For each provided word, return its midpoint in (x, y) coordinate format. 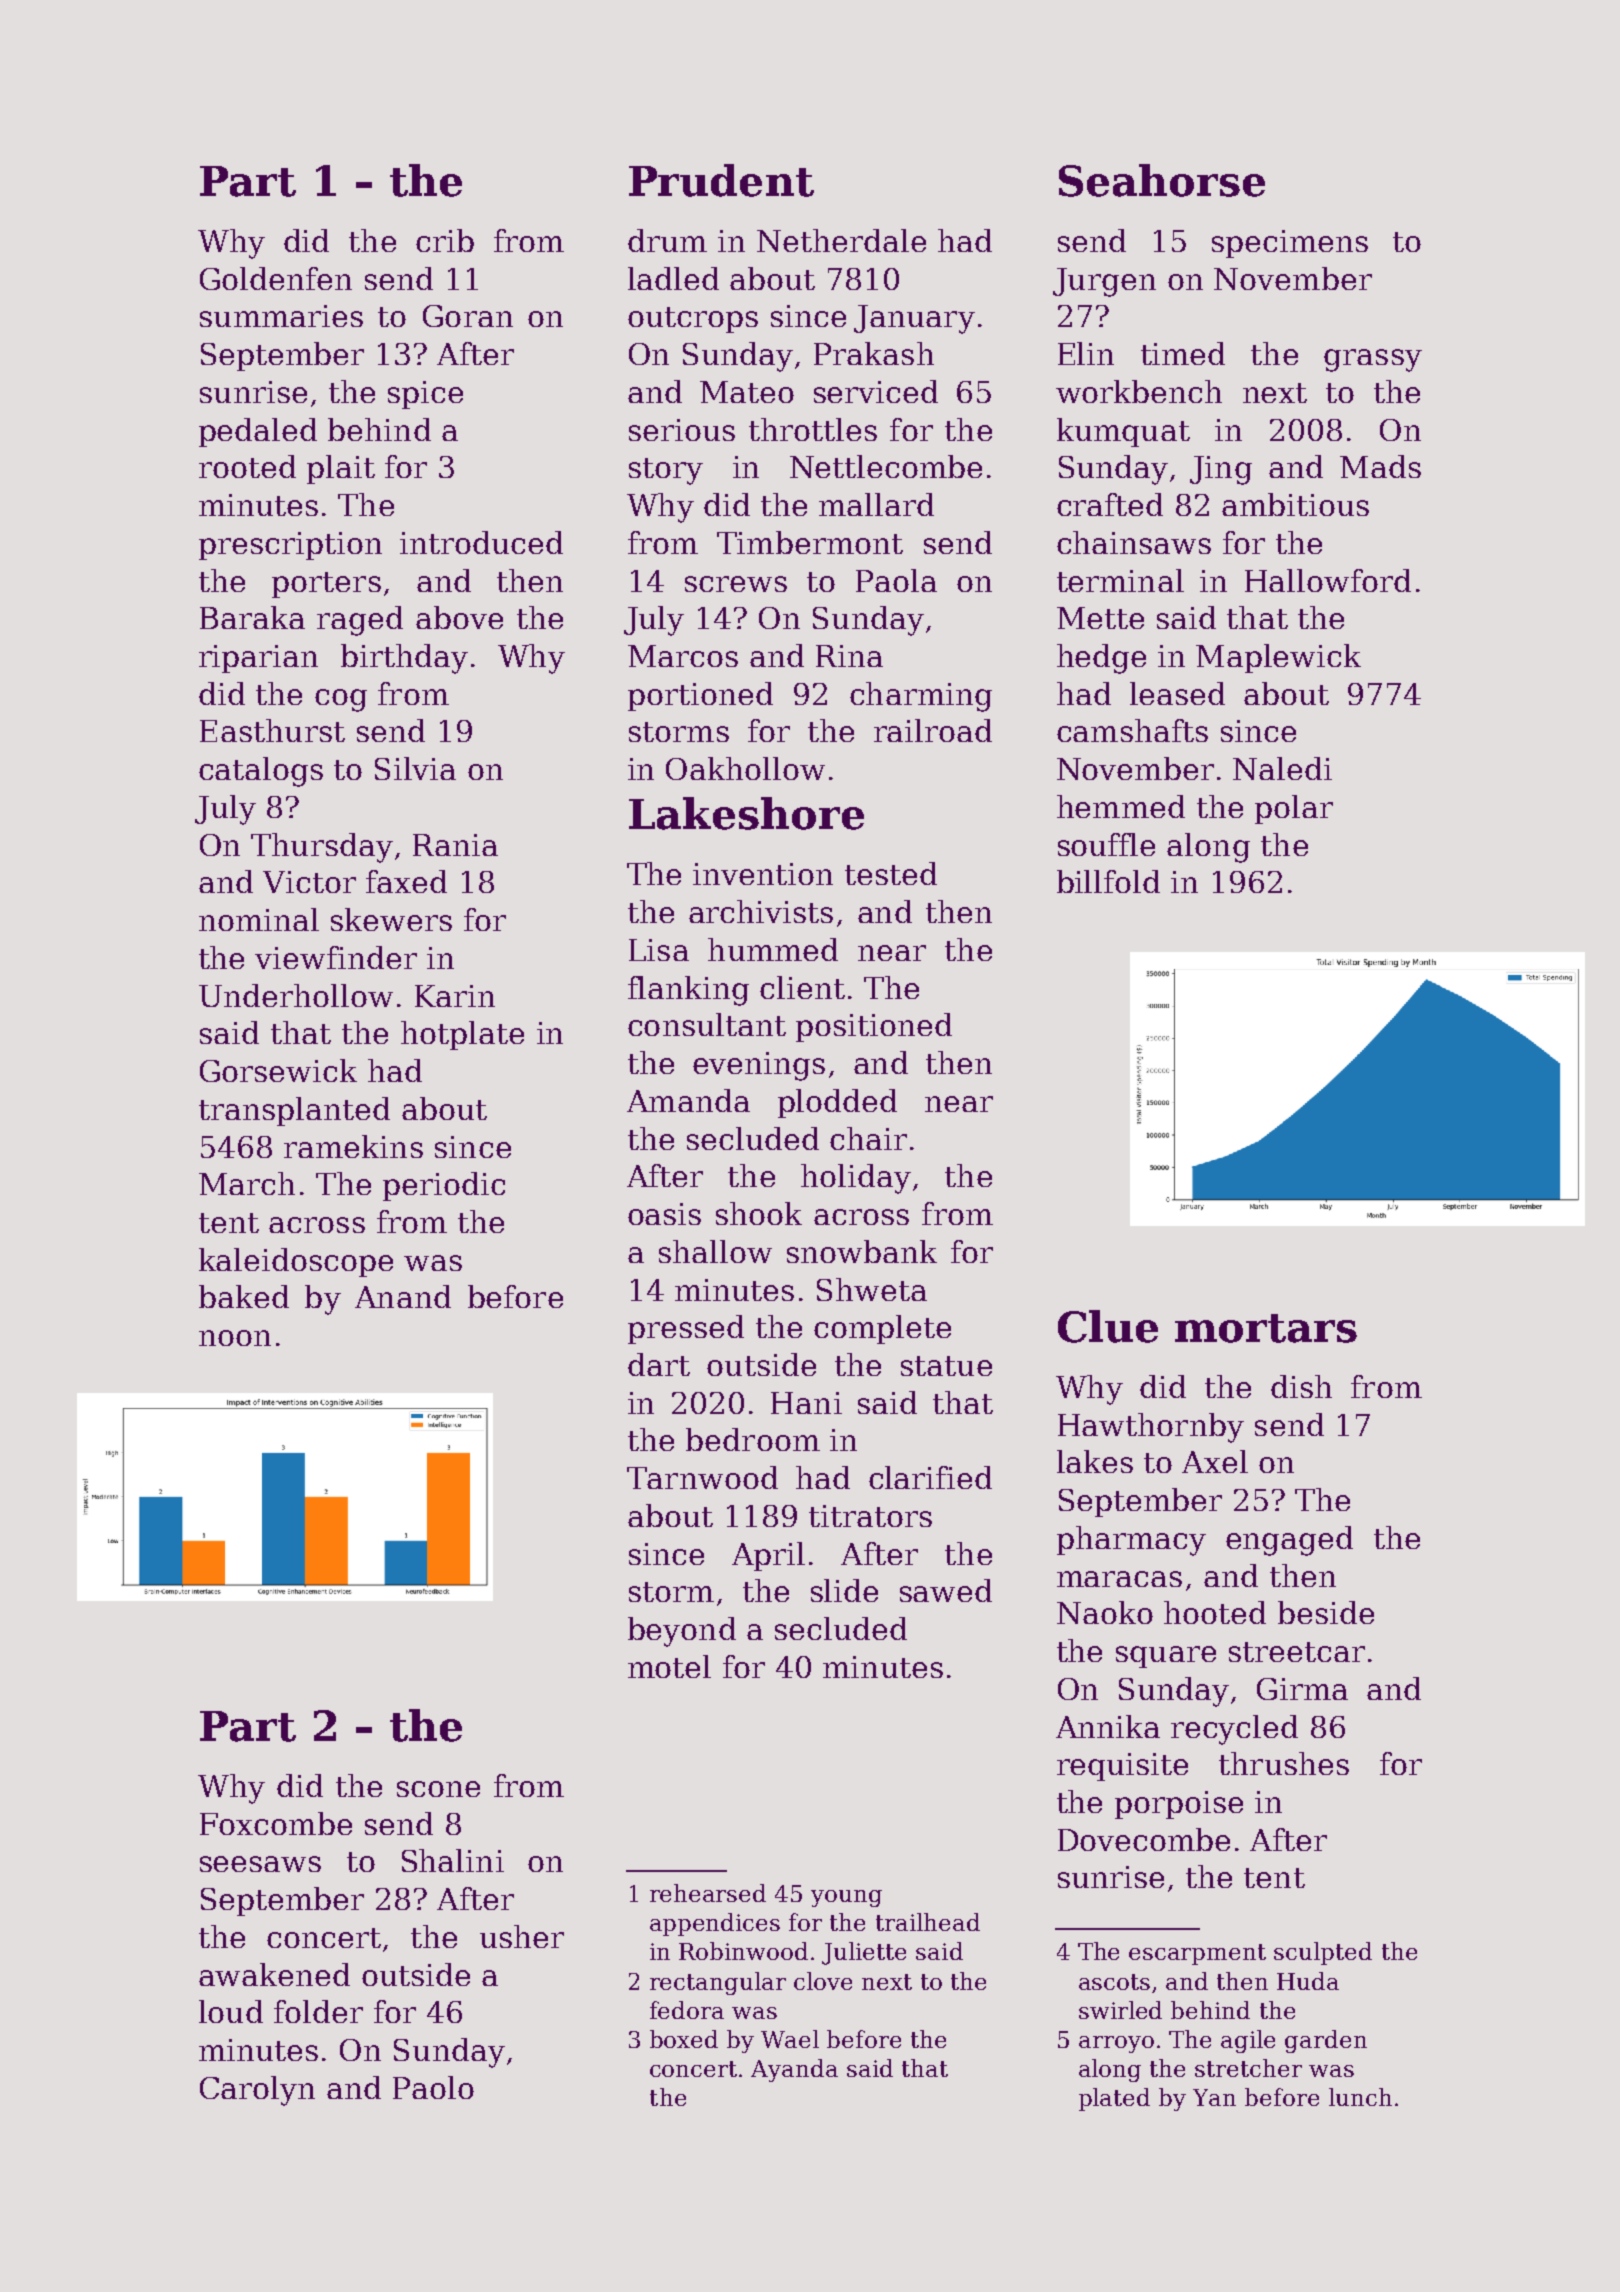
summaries (281, 316)
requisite (1122, 1767)
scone (438, 1789)
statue (946, 1366)
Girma (1302, 1689)
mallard (876, 504)
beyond (682, 1632)
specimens (1290, 244)
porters (326, 585)
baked (244, 1296)
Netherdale (841, 240)
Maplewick (1278, 658)
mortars (1266, 1328)
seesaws (260, 1864)
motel (669, 1666)
